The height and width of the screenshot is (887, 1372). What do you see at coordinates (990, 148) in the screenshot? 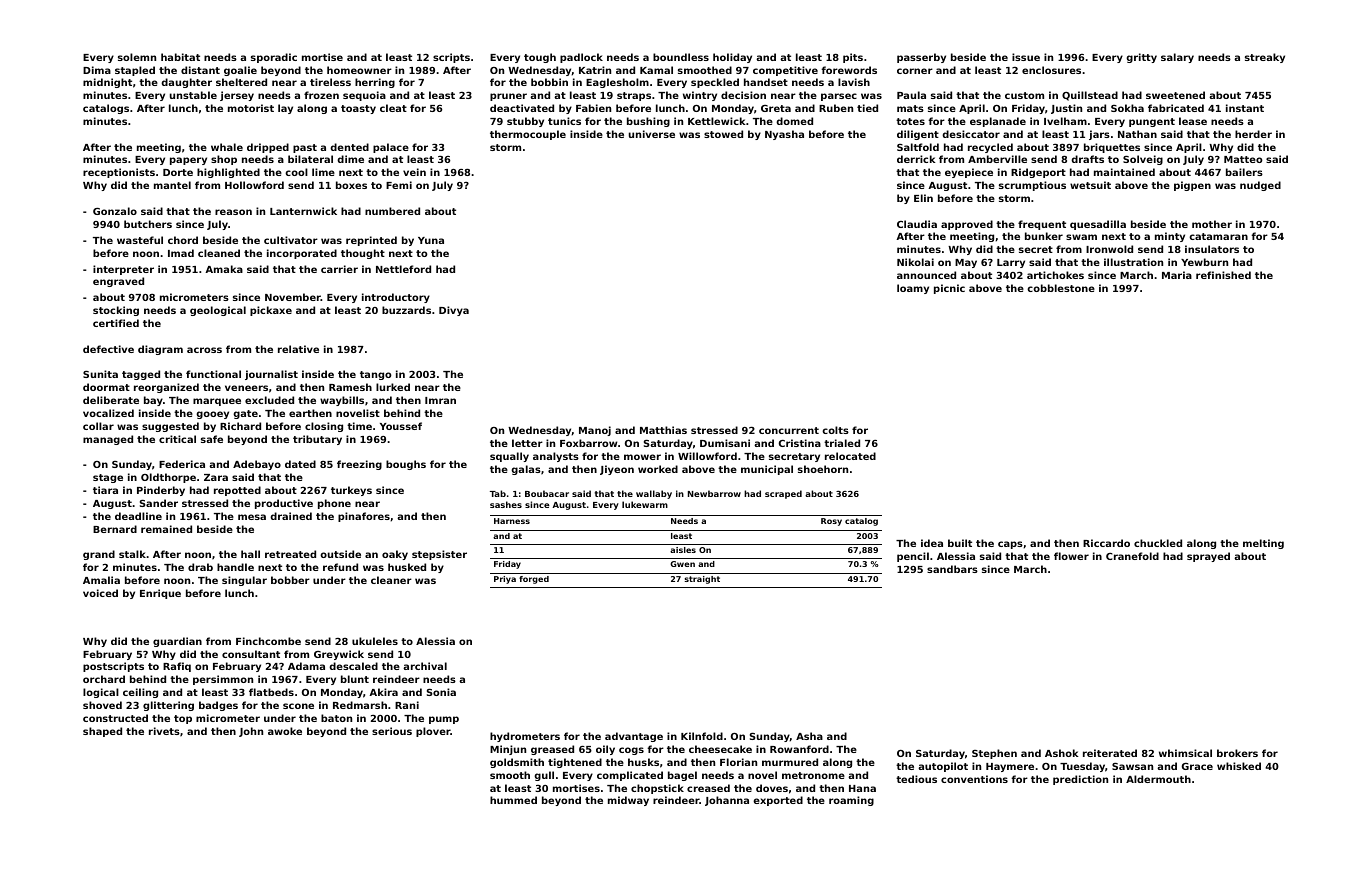
I see `recycled` at bounding box center [990, 148].
